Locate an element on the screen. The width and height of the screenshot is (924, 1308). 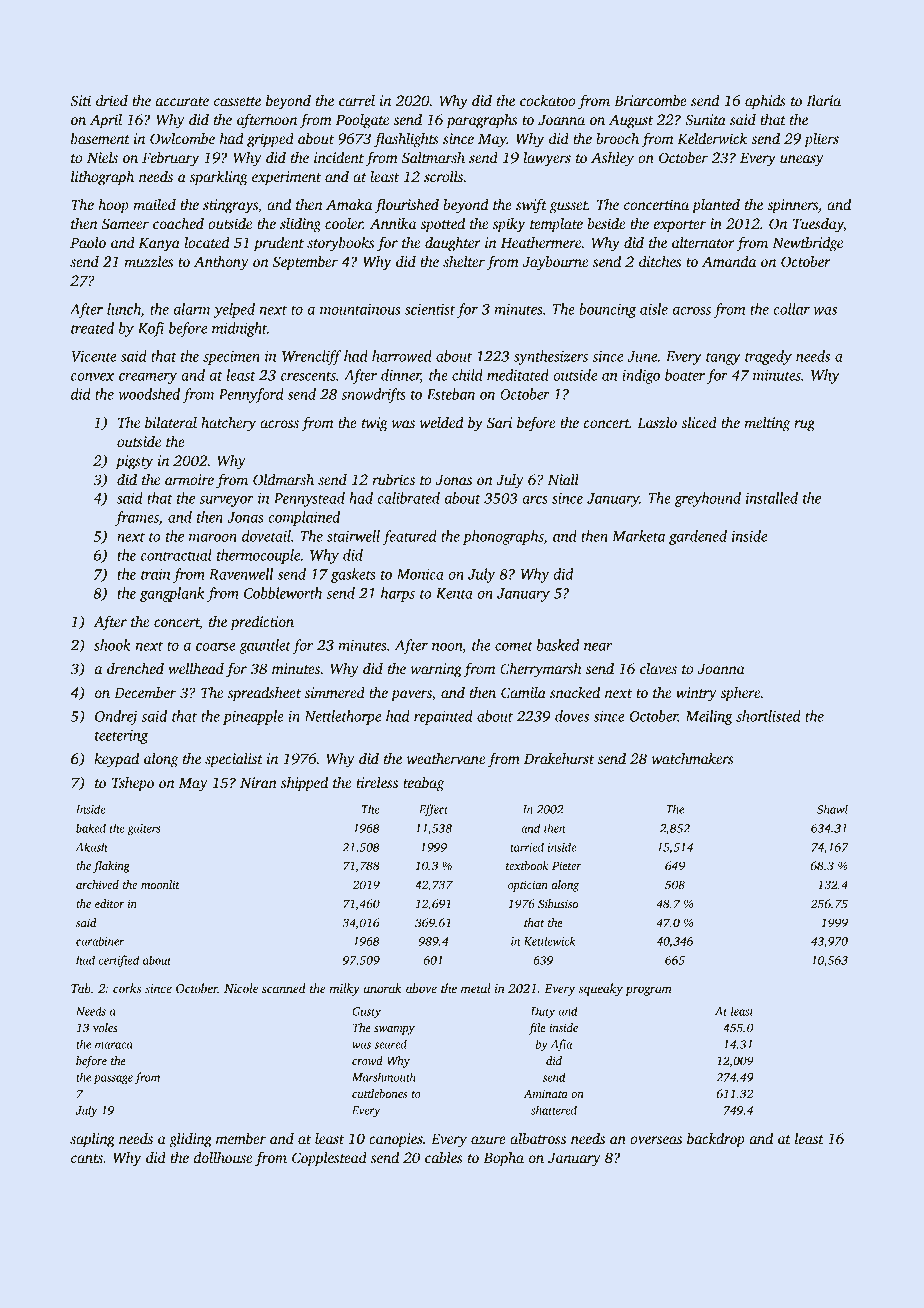
Pieter is located at coordinates (567, 865).
